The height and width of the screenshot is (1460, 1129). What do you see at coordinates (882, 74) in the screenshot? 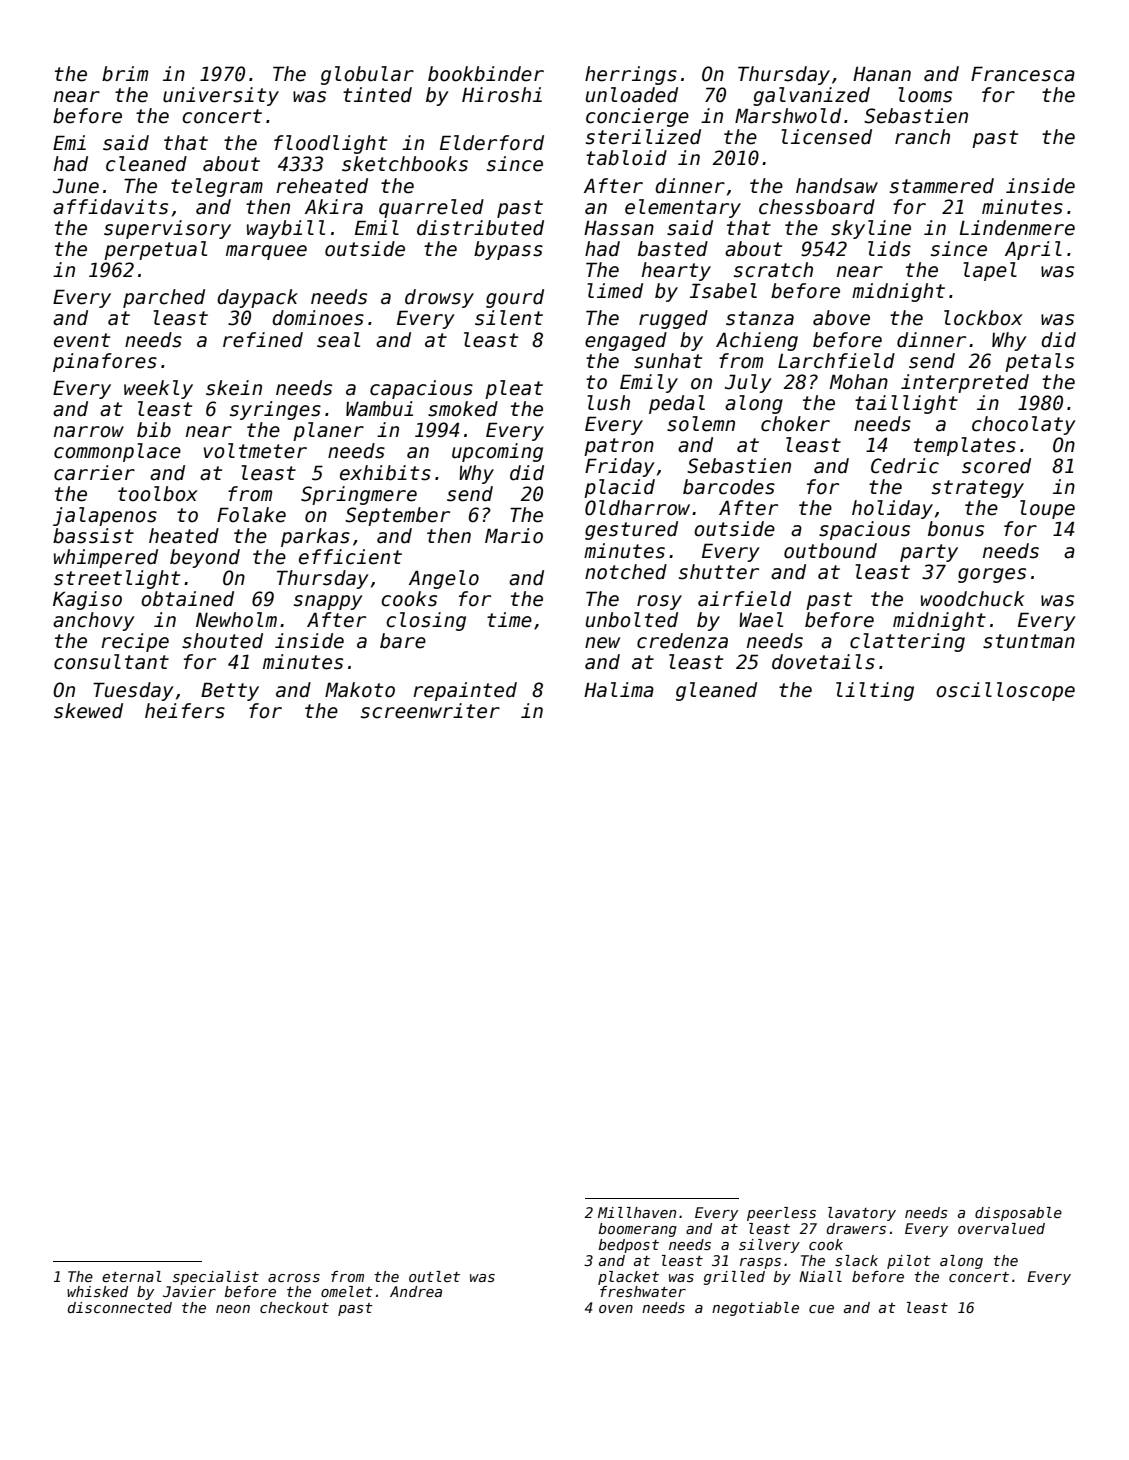
I see `Hanan` at bounding box center [882, 74].
